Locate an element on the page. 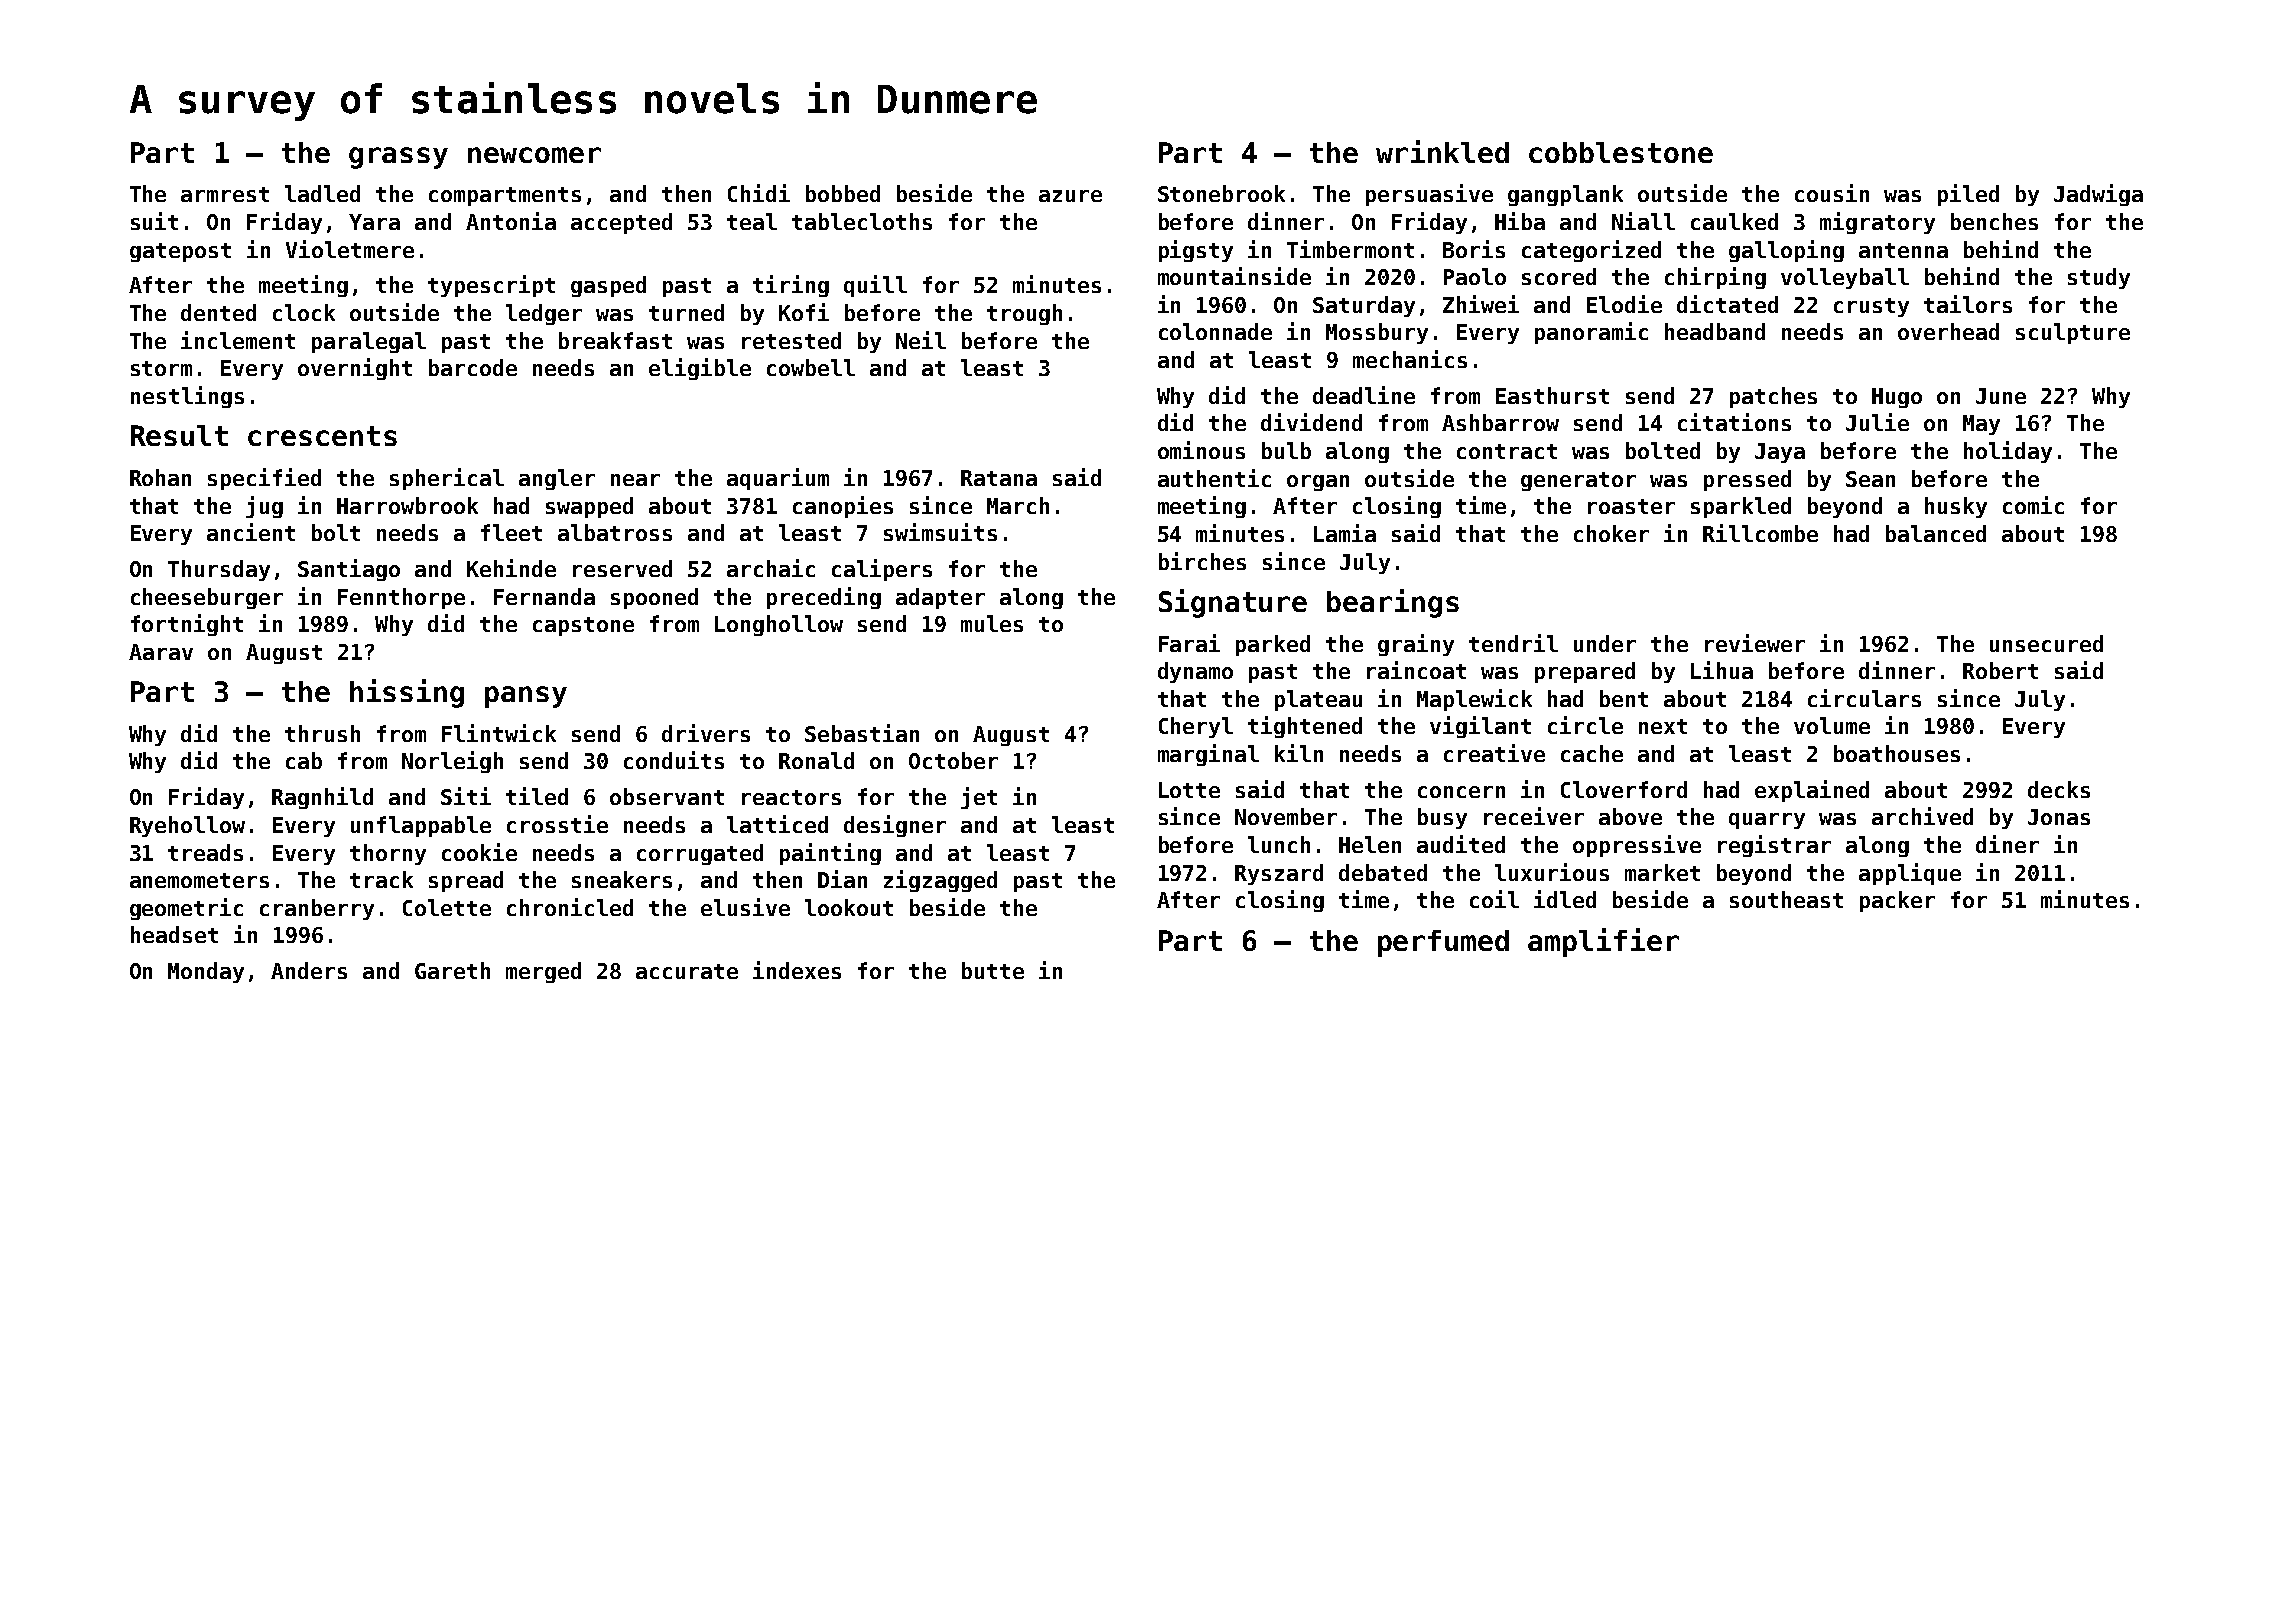 The height and width of the image is (1614, 2282). marginal is located at coordinates (1208, 755).
